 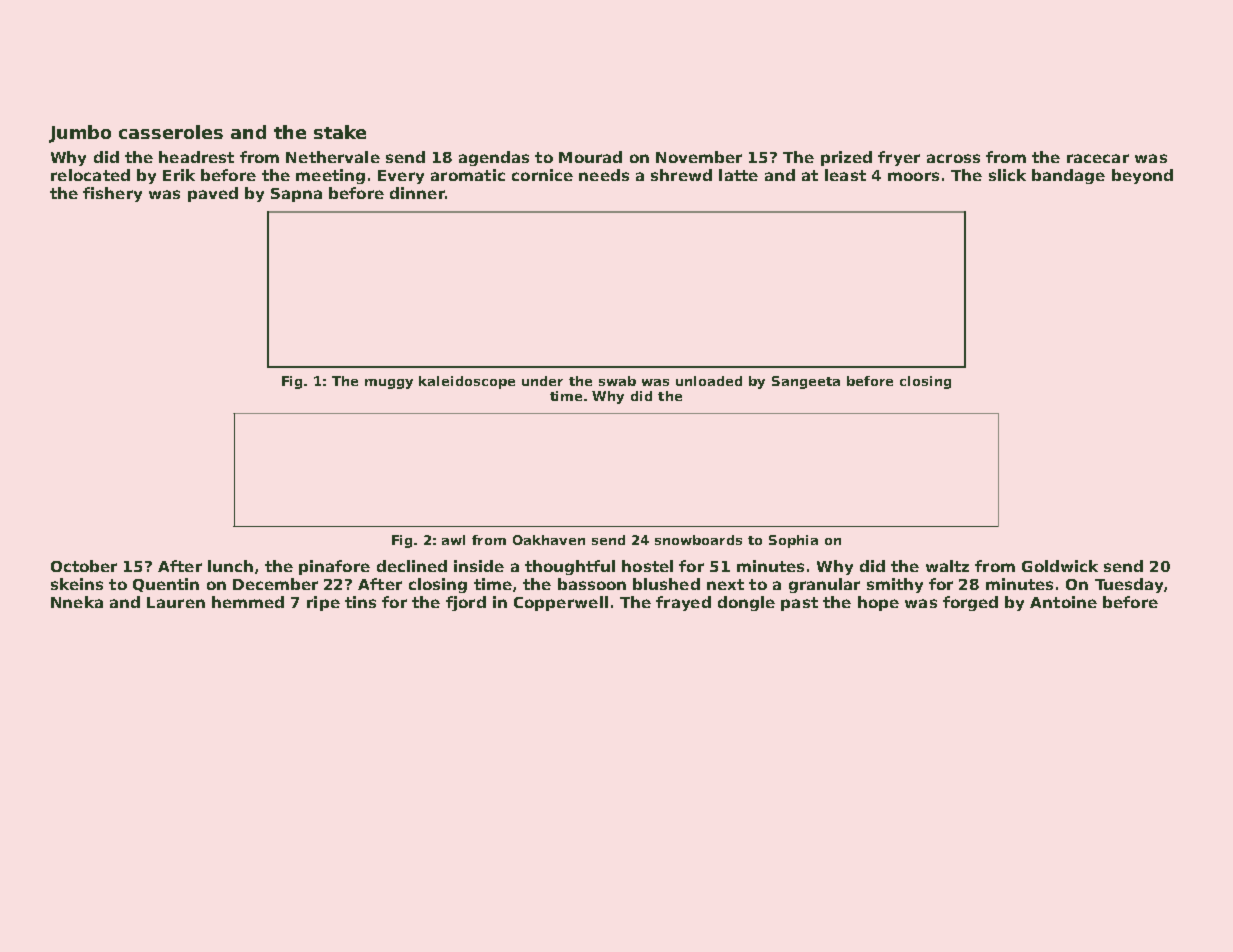 What do you see at coordinates (681, 175) in the page?
I see `shrewd` at bounding box center [681, 175].
